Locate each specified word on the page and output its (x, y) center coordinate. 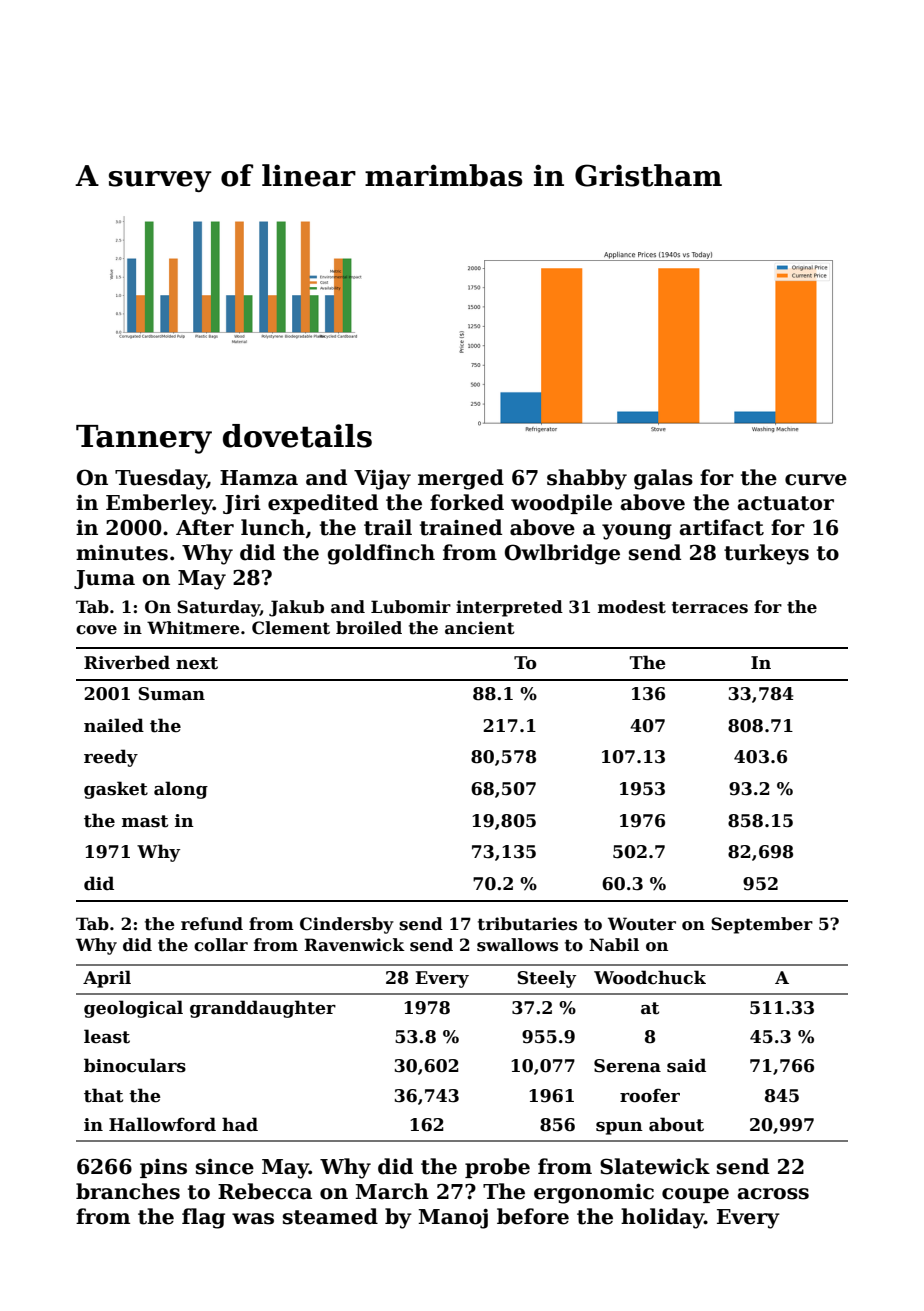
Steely (546, 979)
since (225, 1167)
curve (816, 480)
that (103, 1095)
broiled (369, 628)
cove (96, 630)
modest (632, 607)
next (197, 663)
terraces (710, 607)
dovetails (297, 436)
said (686, 1065)
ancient (480, 628)
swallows (517, 945)
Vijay (382, 480)
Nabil (614, 945)
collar (221, 945)
